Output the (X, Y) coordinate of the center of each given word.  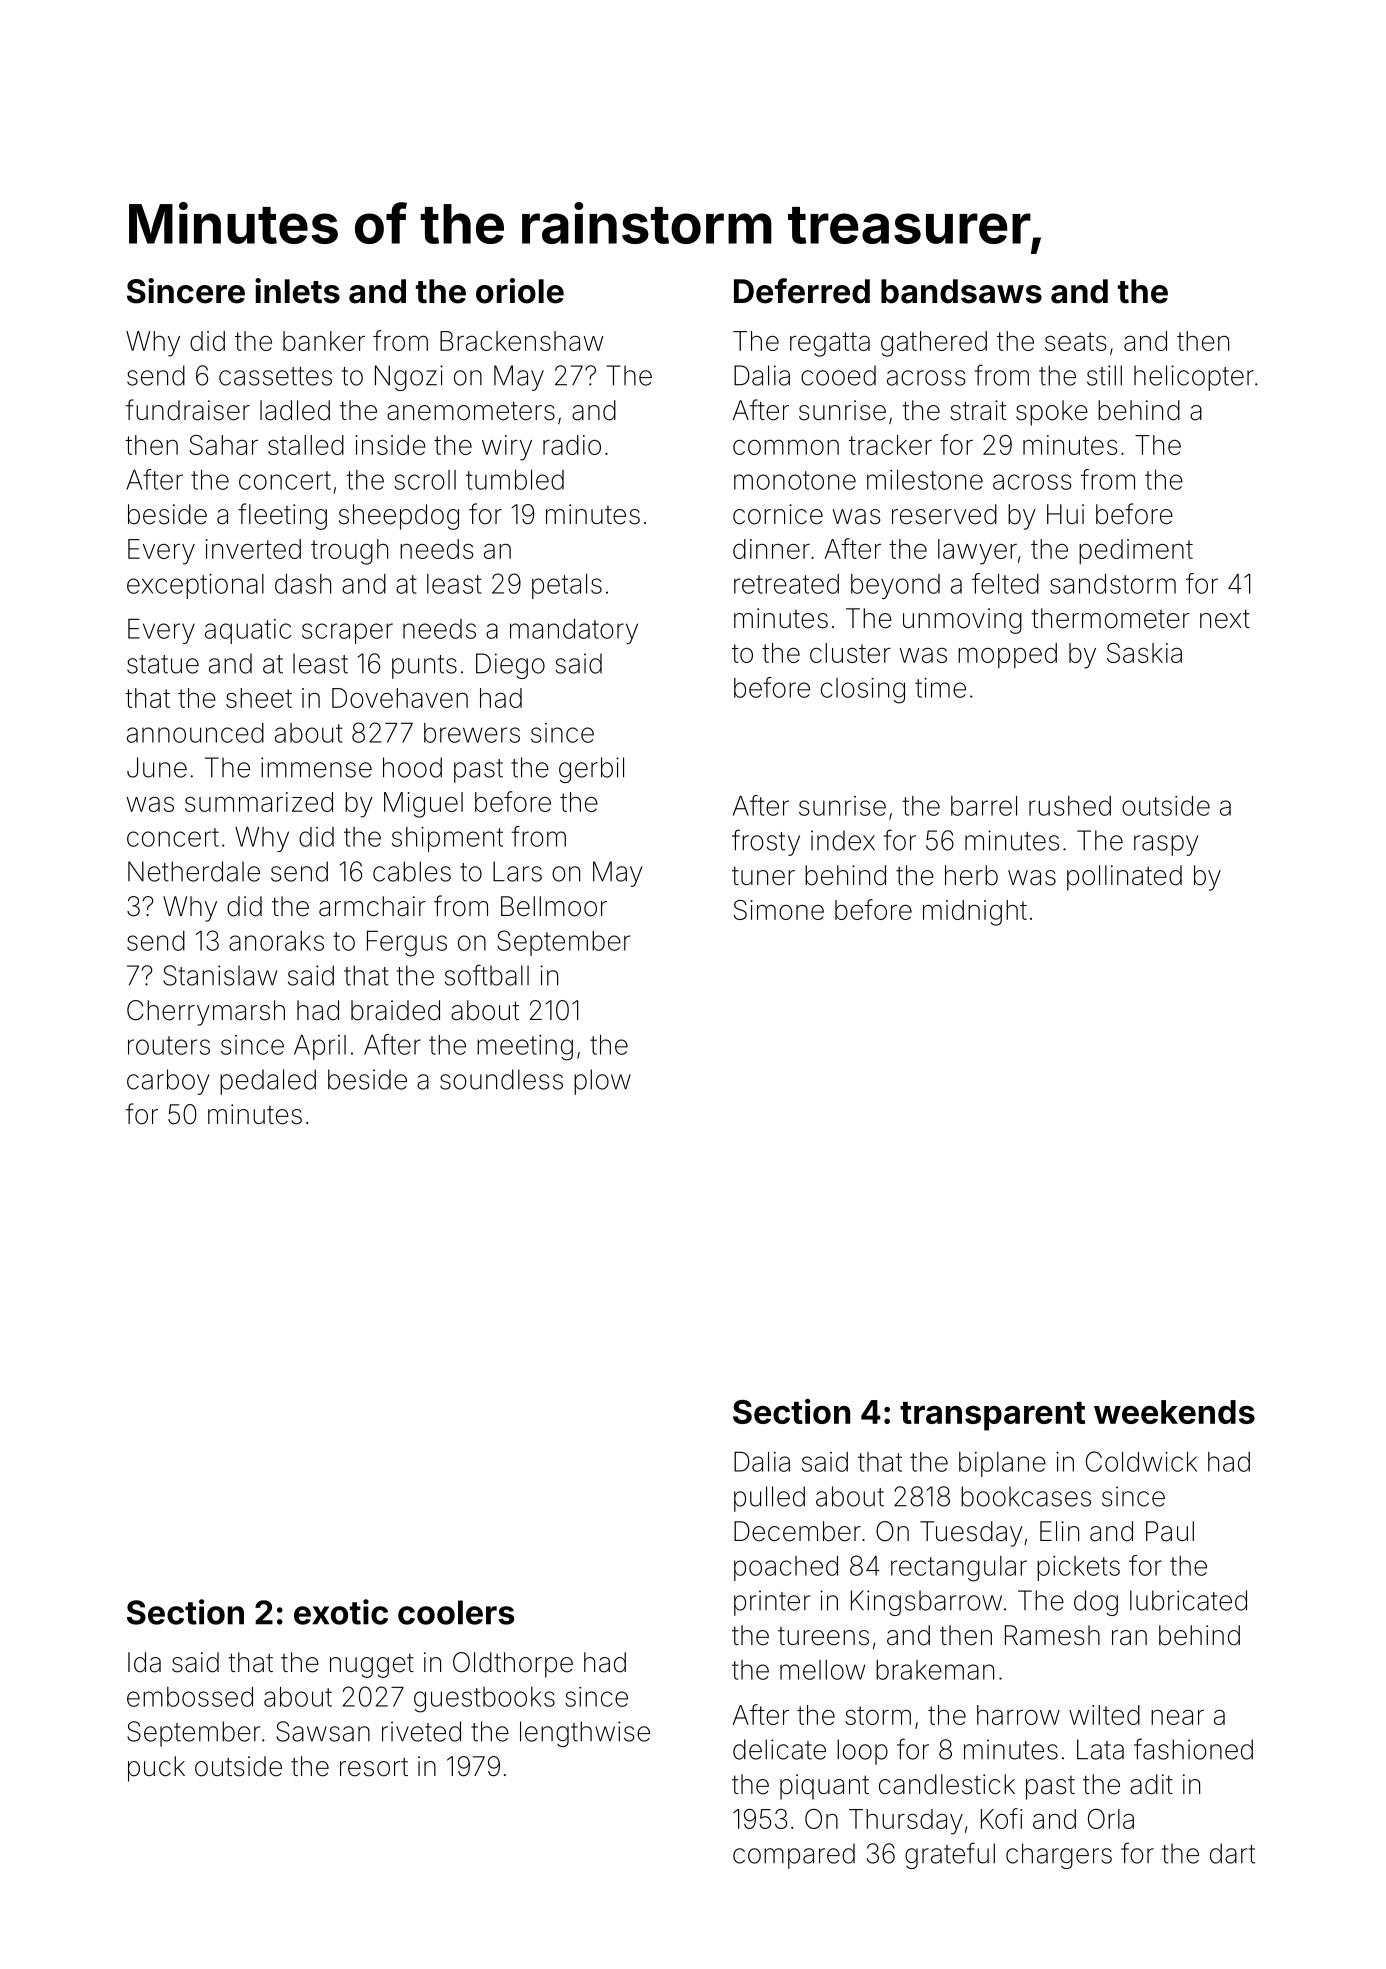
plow (602, 1082)
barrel (984, 806)
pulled (769, 1499)
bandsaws (961, 291)
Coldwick (1141, 1461)
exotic (341, 1612)
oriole (520, 291)
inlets (297, 291)
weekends (1174, 1412)
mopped (1007, 655)
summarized (259, 802)
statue (163, 664)
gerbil (591, 770)
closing (863, 691)
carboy (168, 1082)
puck (156, 1769)
